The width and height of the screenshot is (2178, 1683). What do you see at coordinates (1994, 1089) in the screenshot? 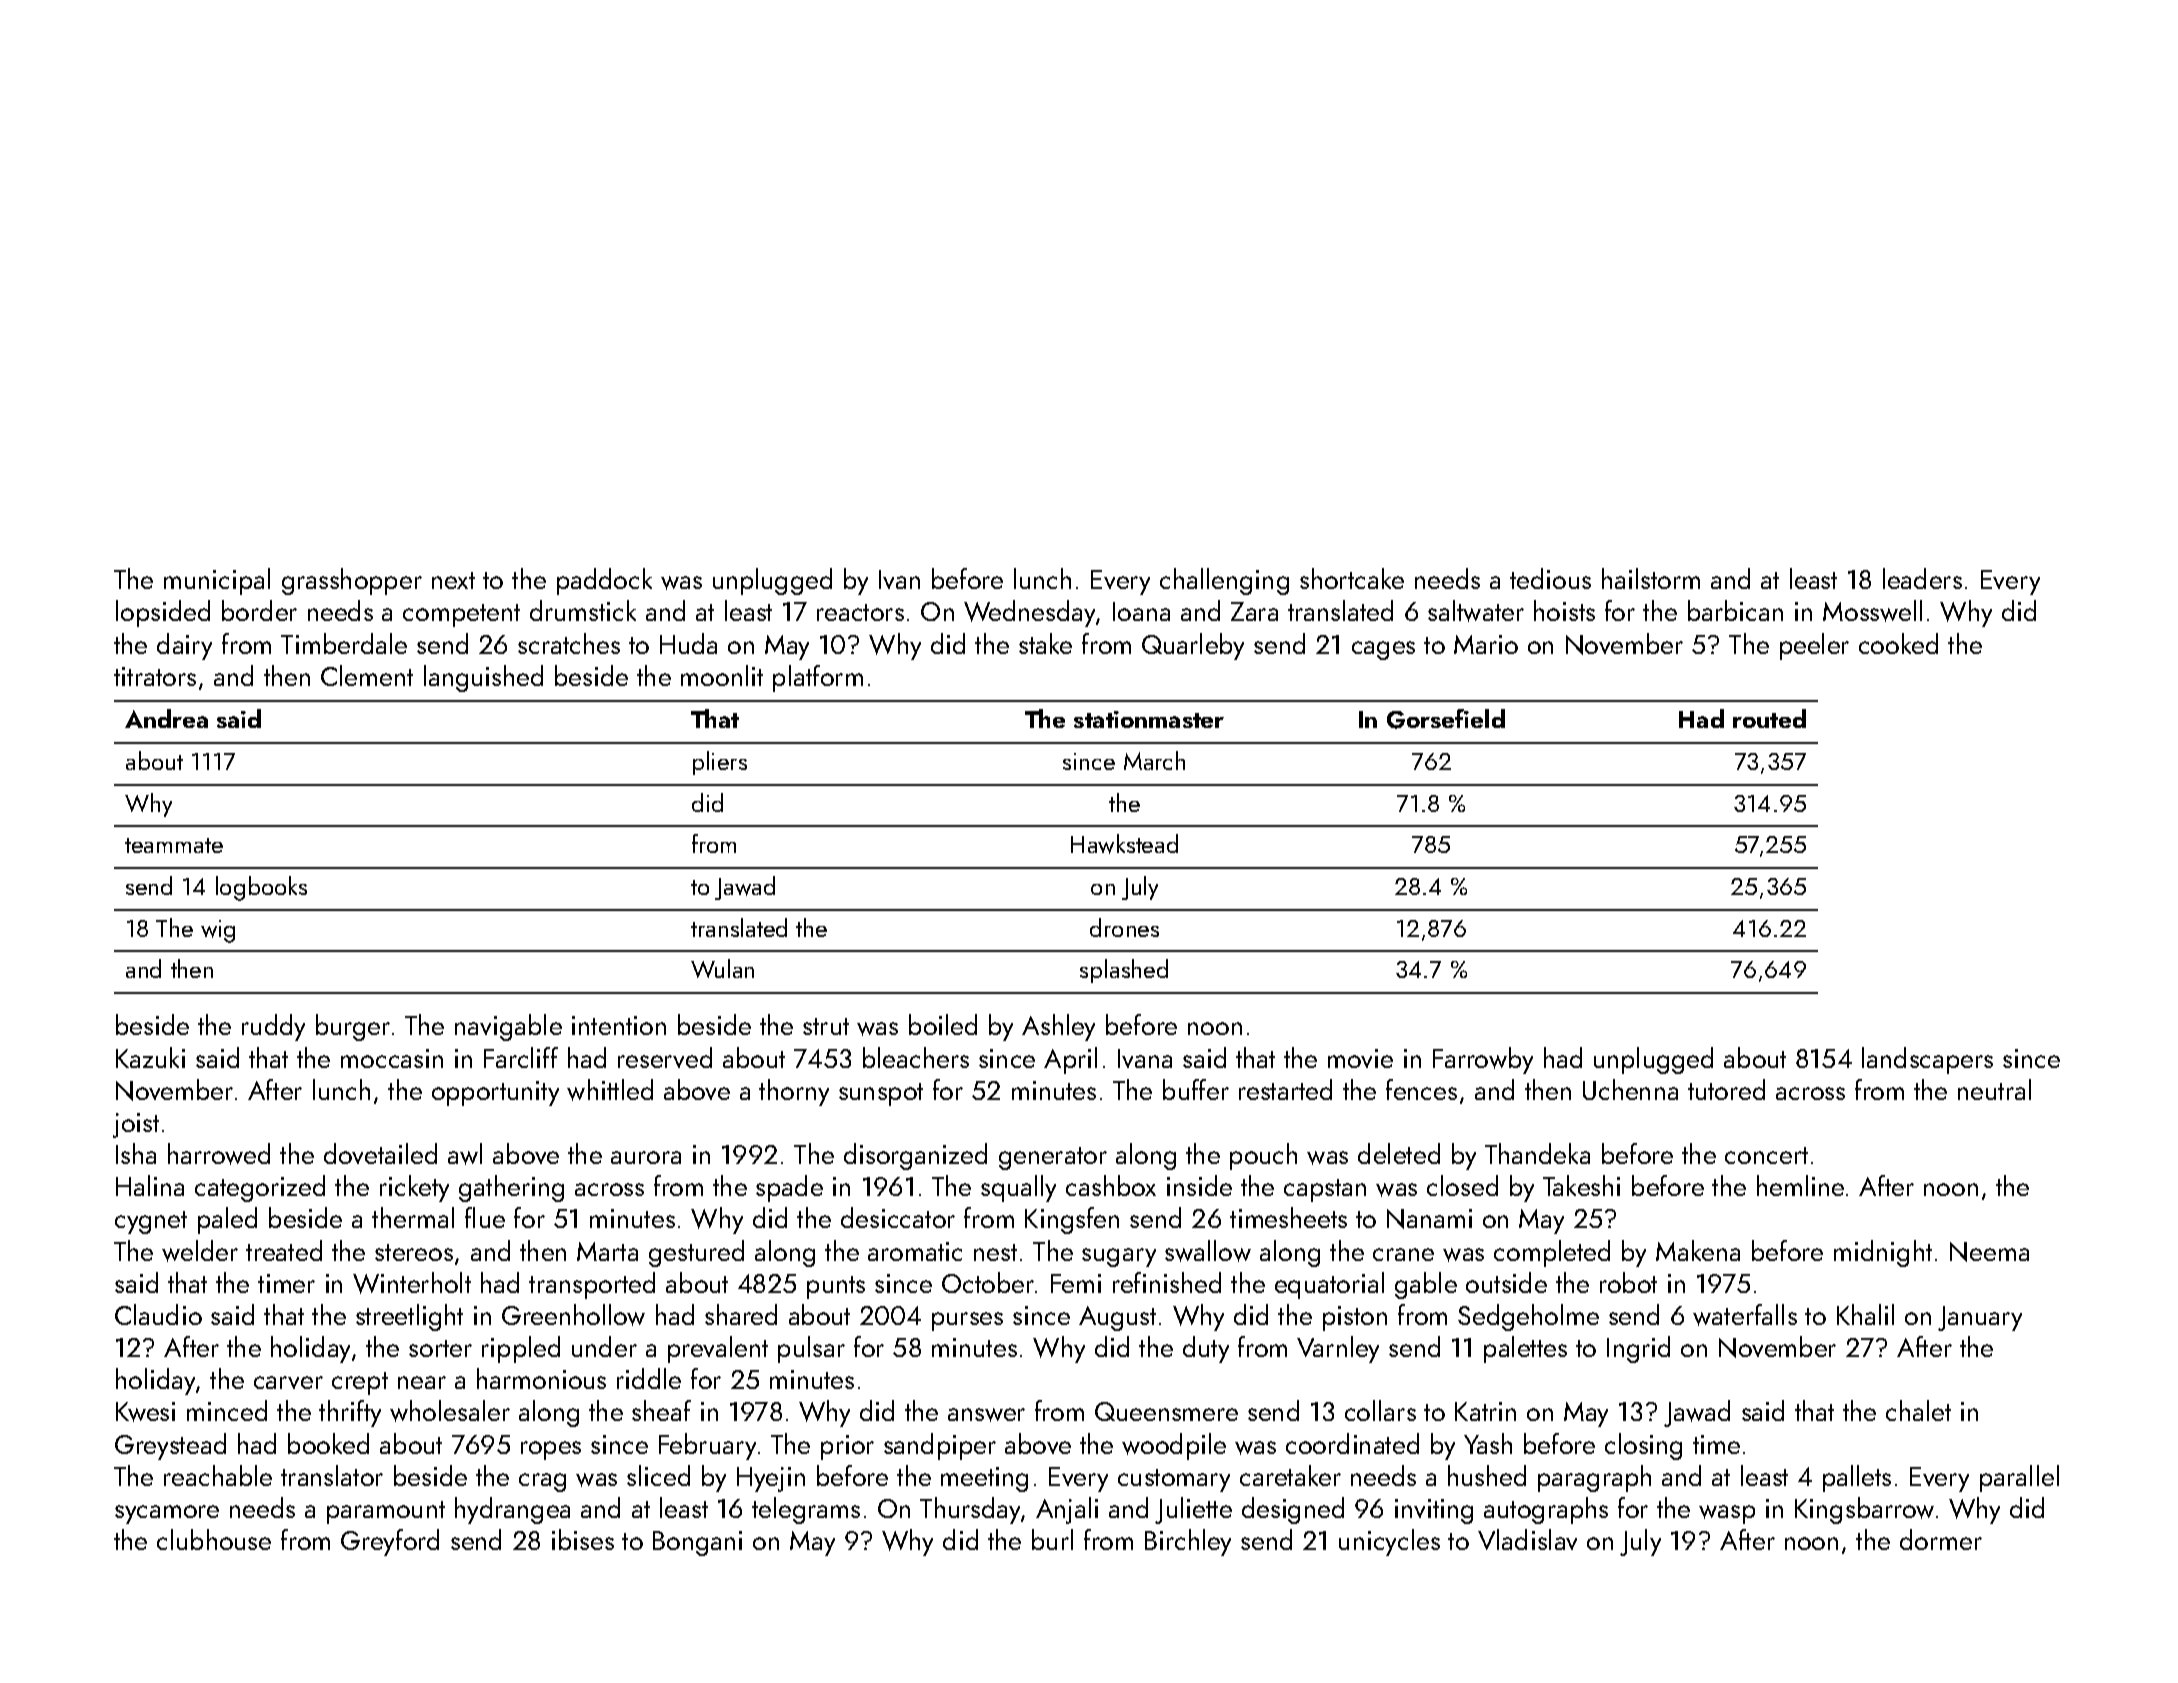
I see `neutral` at bounding box center [1994, 1089].
